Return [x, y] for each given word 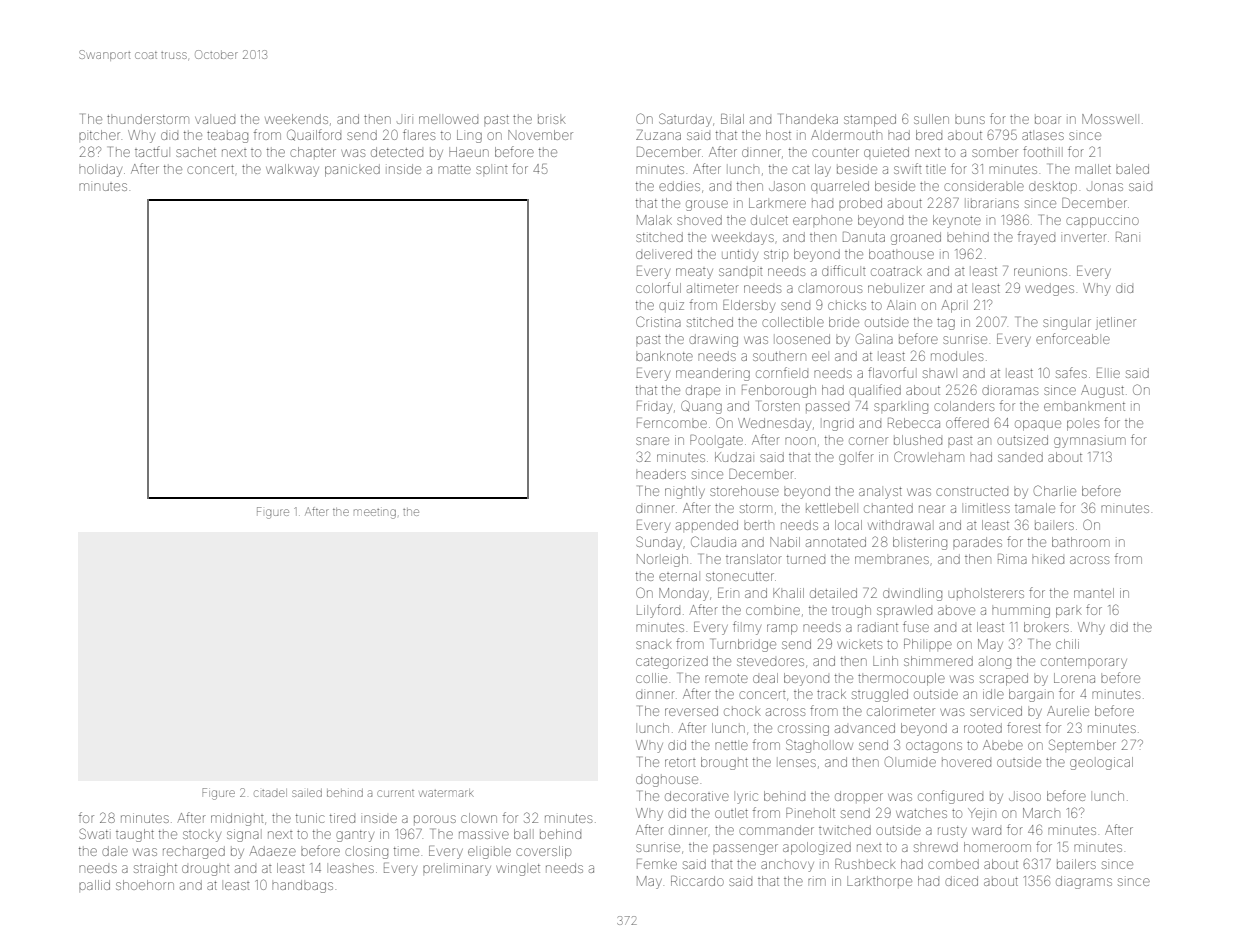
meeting [375, 514]
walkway [292, 170]
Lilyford [658, 611]
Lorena [1074, 678]
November [540, 135]
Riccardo [697, 881]
